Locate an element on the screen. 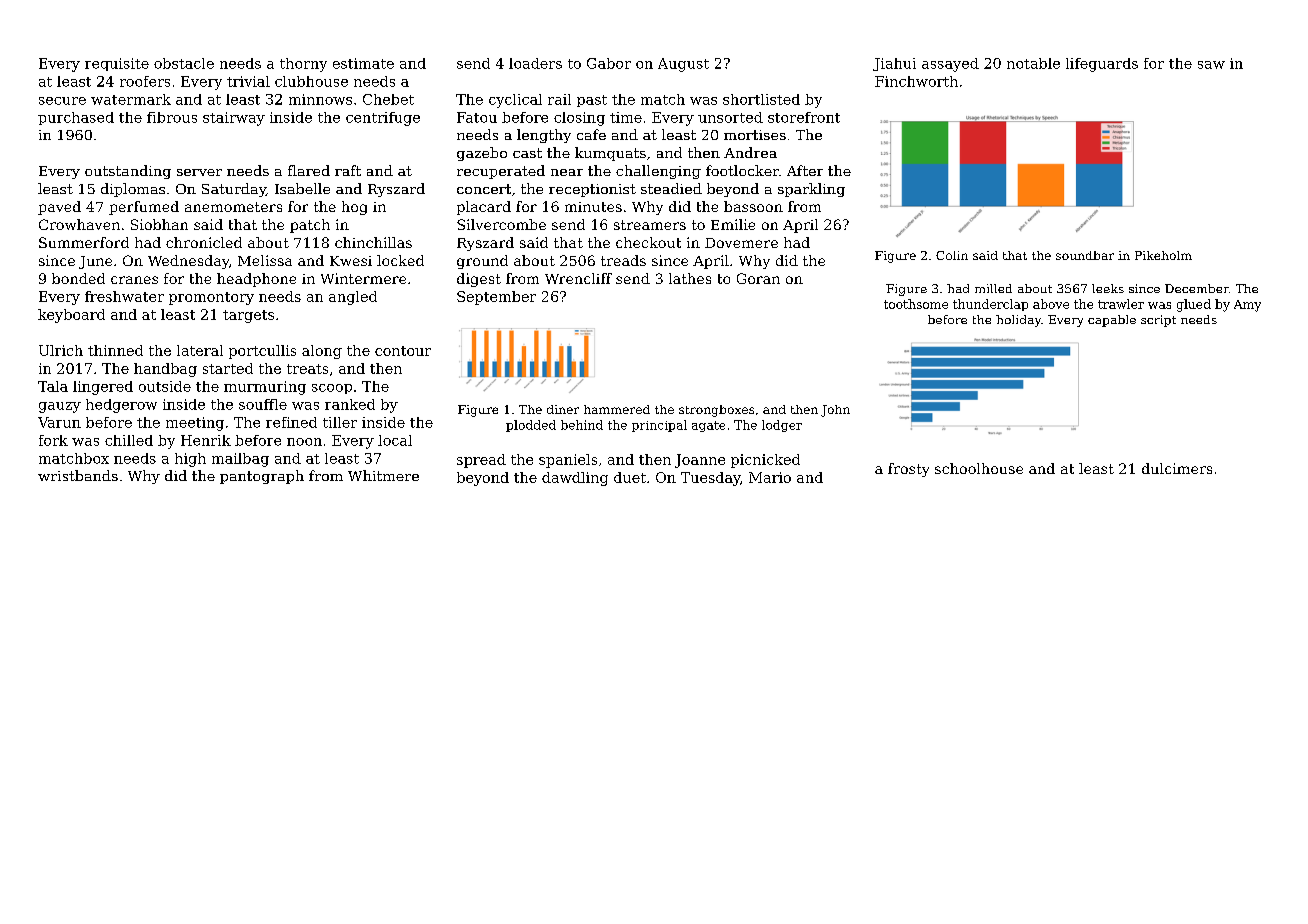 This screenshot has height=924, width=1308. holiday is located at coordinates (1018, 321).
